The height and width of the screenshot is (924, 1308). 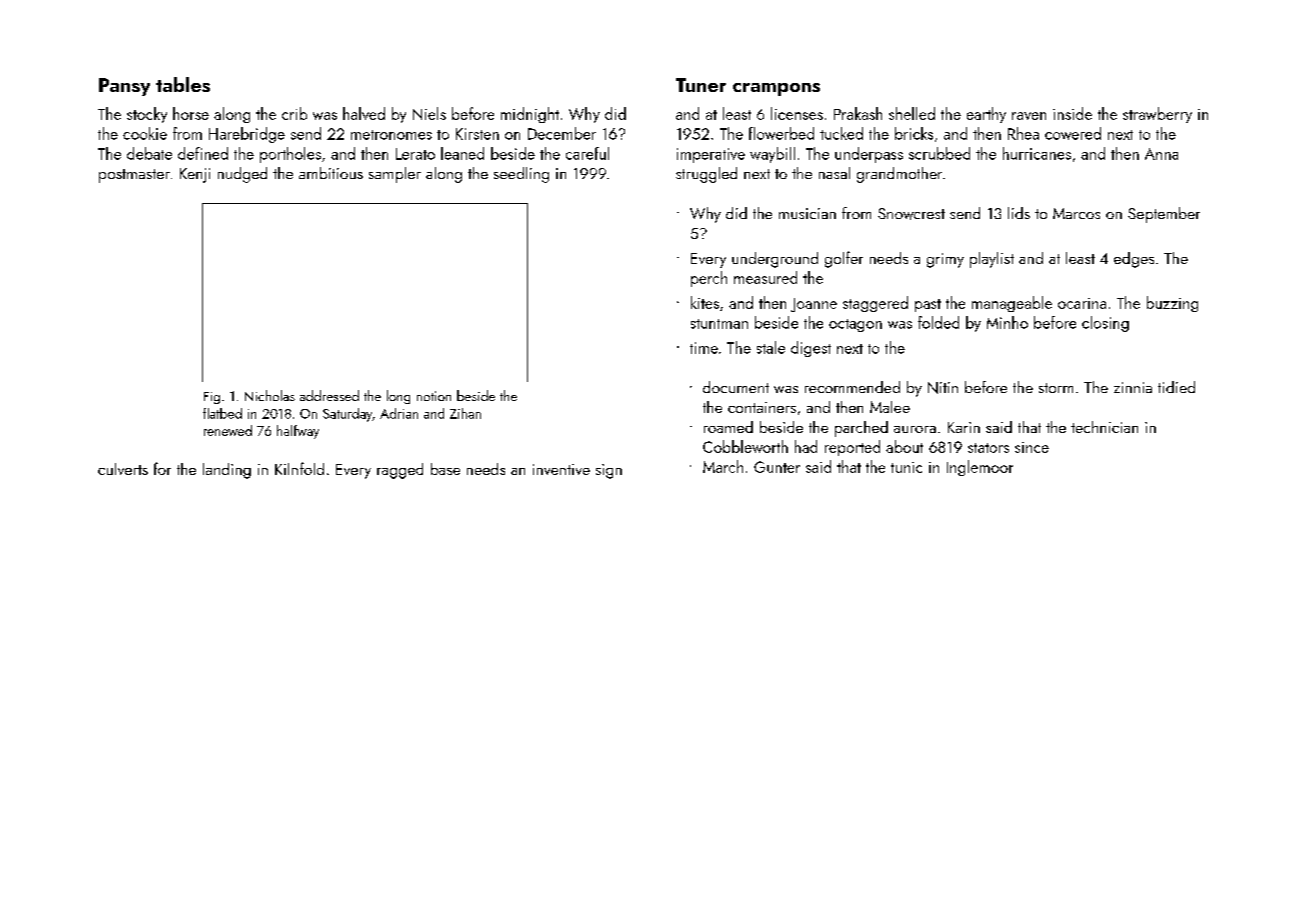 What do you see at coordinates (290, 155) in the screenshot?
I see `portholes` at bounding box center [290, 155].
